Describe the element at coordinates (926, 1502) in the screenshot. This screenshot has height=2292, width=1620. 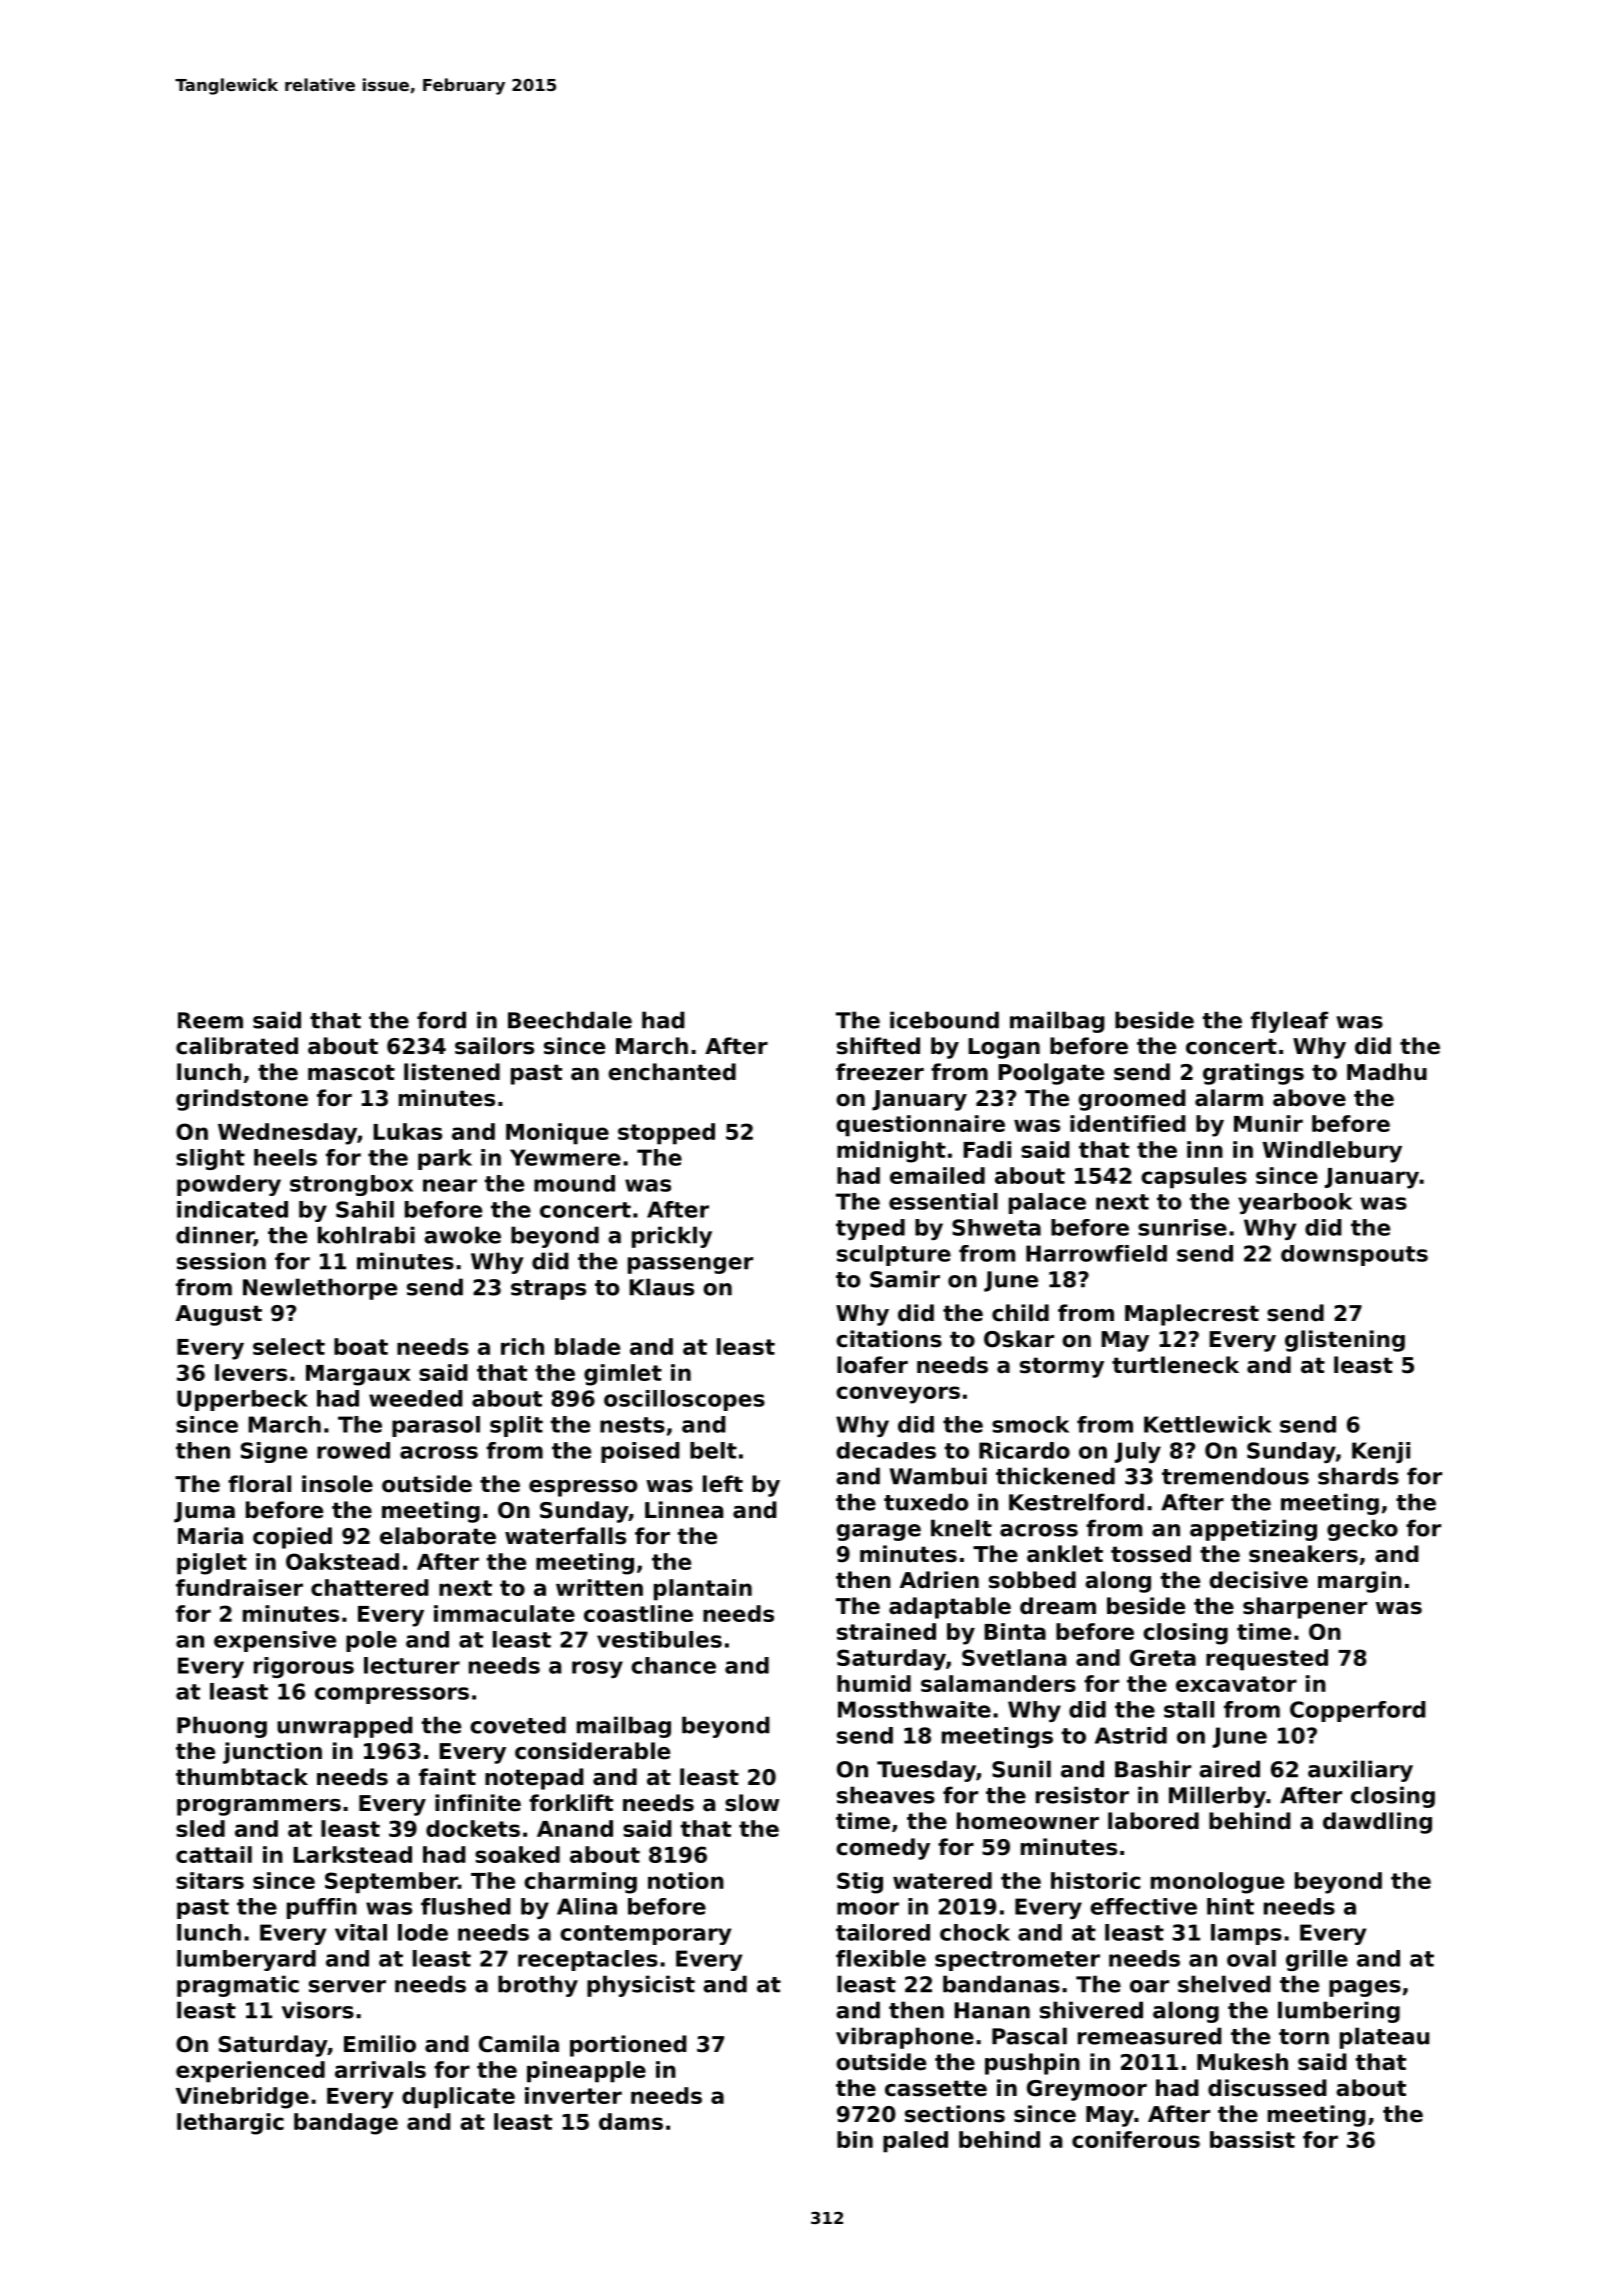
I see `tuxedo` at that location.
